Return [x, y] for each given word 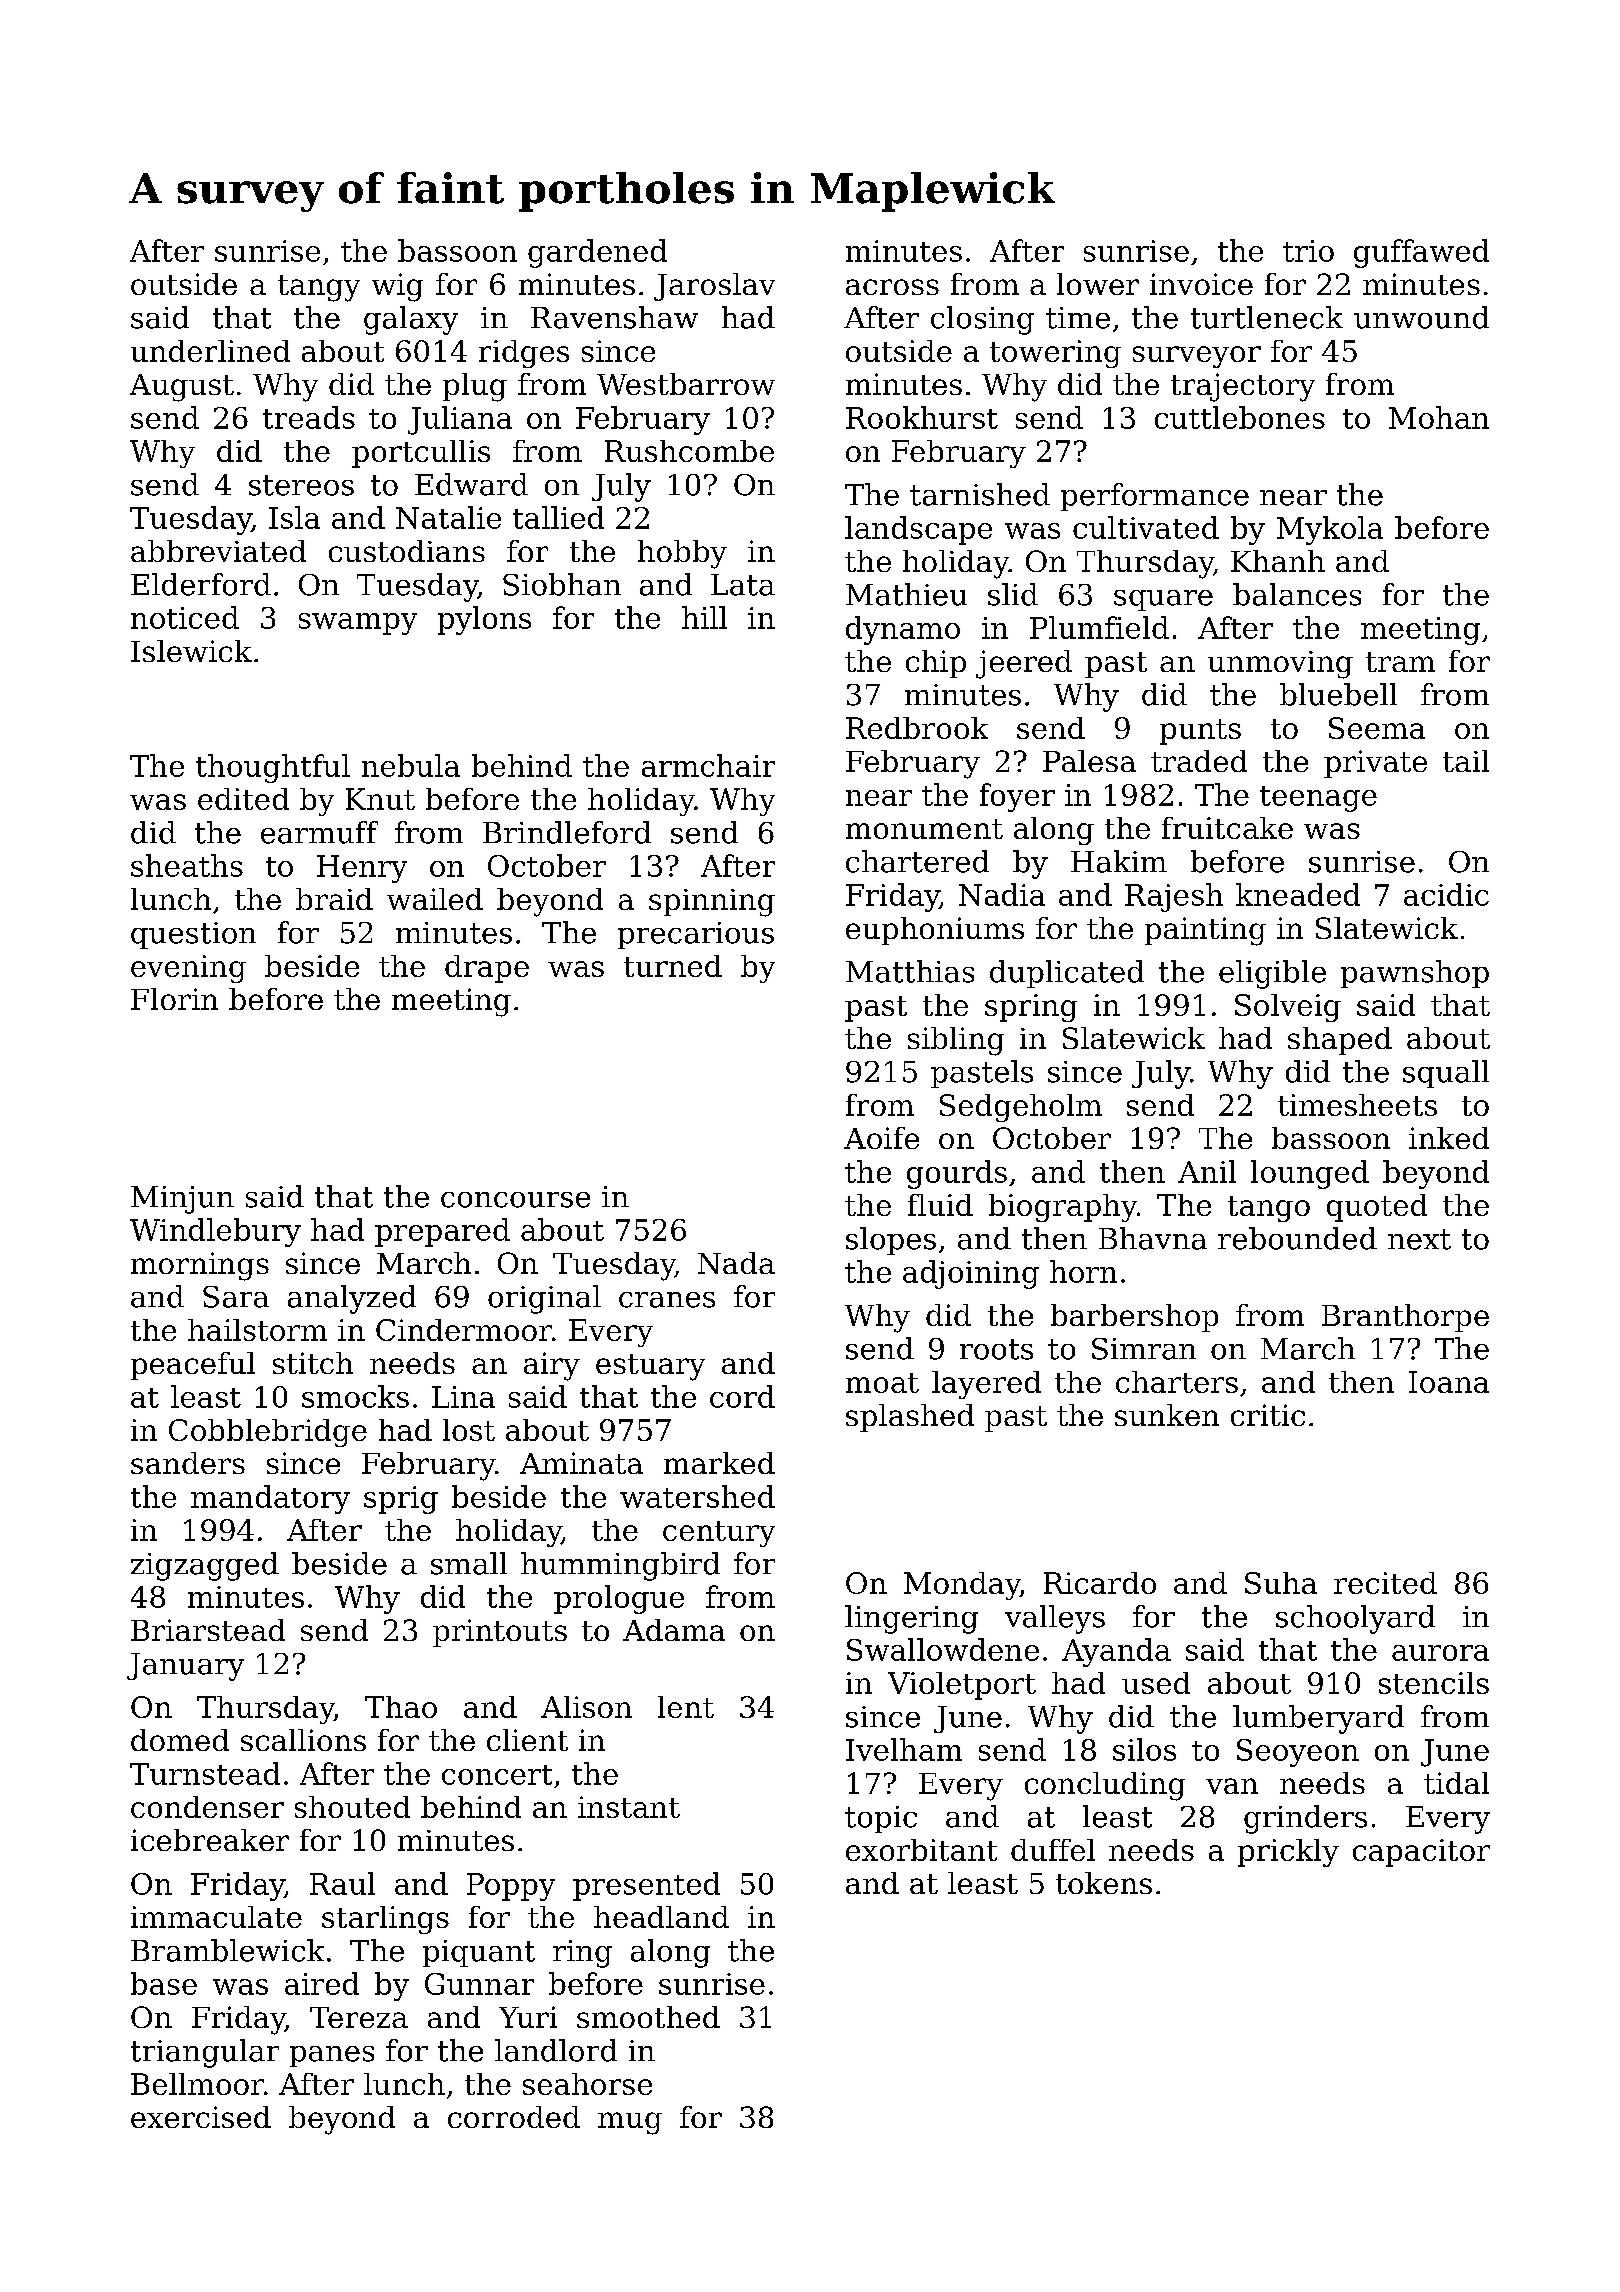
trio [1308, 251]
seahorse [587, 2084]
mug [630, 2123]
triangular [205, 2053]
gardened [597, 253]
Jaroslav [714, 287]
